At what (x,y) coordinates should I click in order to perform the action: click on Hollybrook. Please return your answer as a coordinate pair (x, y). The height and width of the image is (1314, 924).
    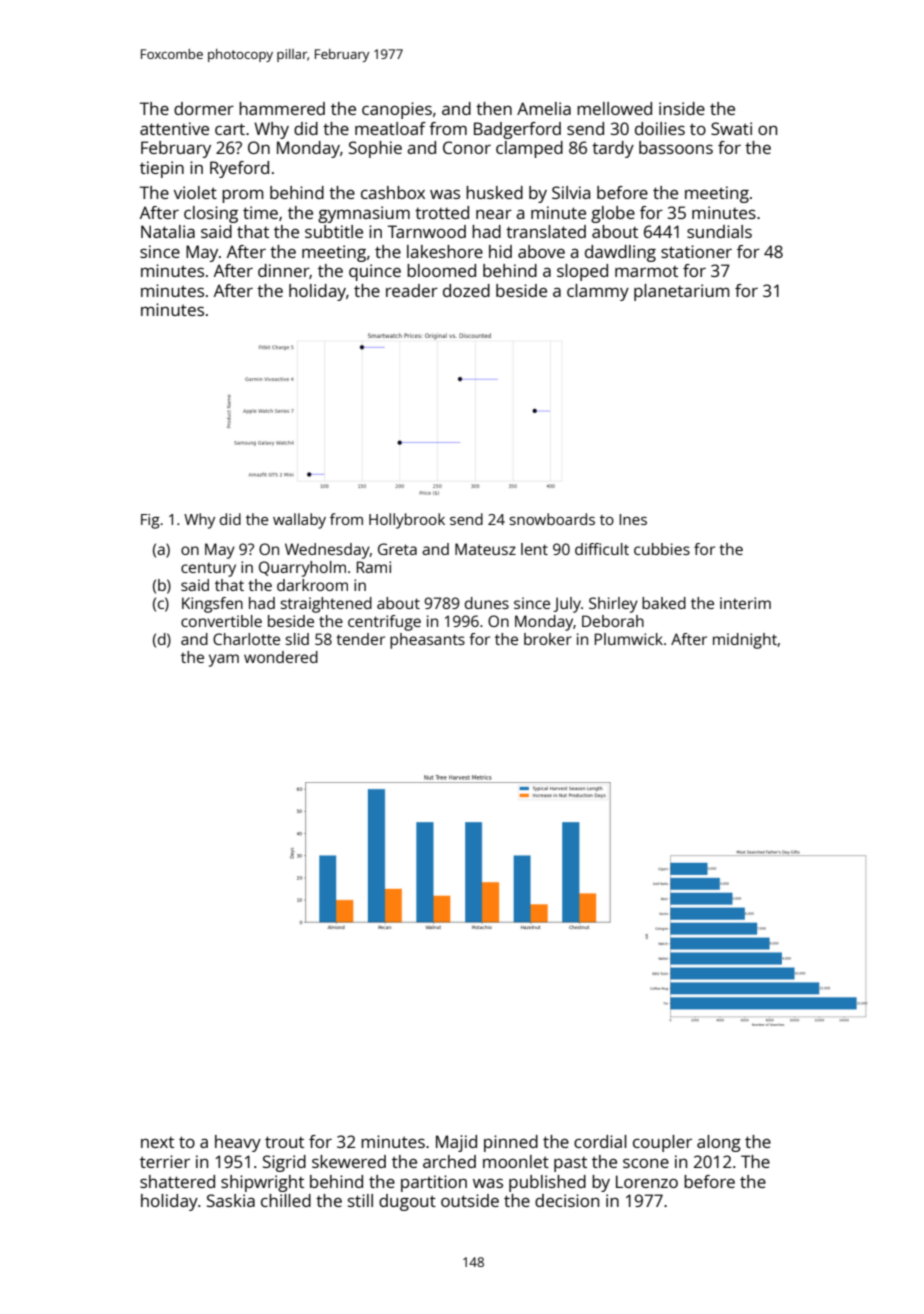
    Looking at the image, I should click on (407, 521).
